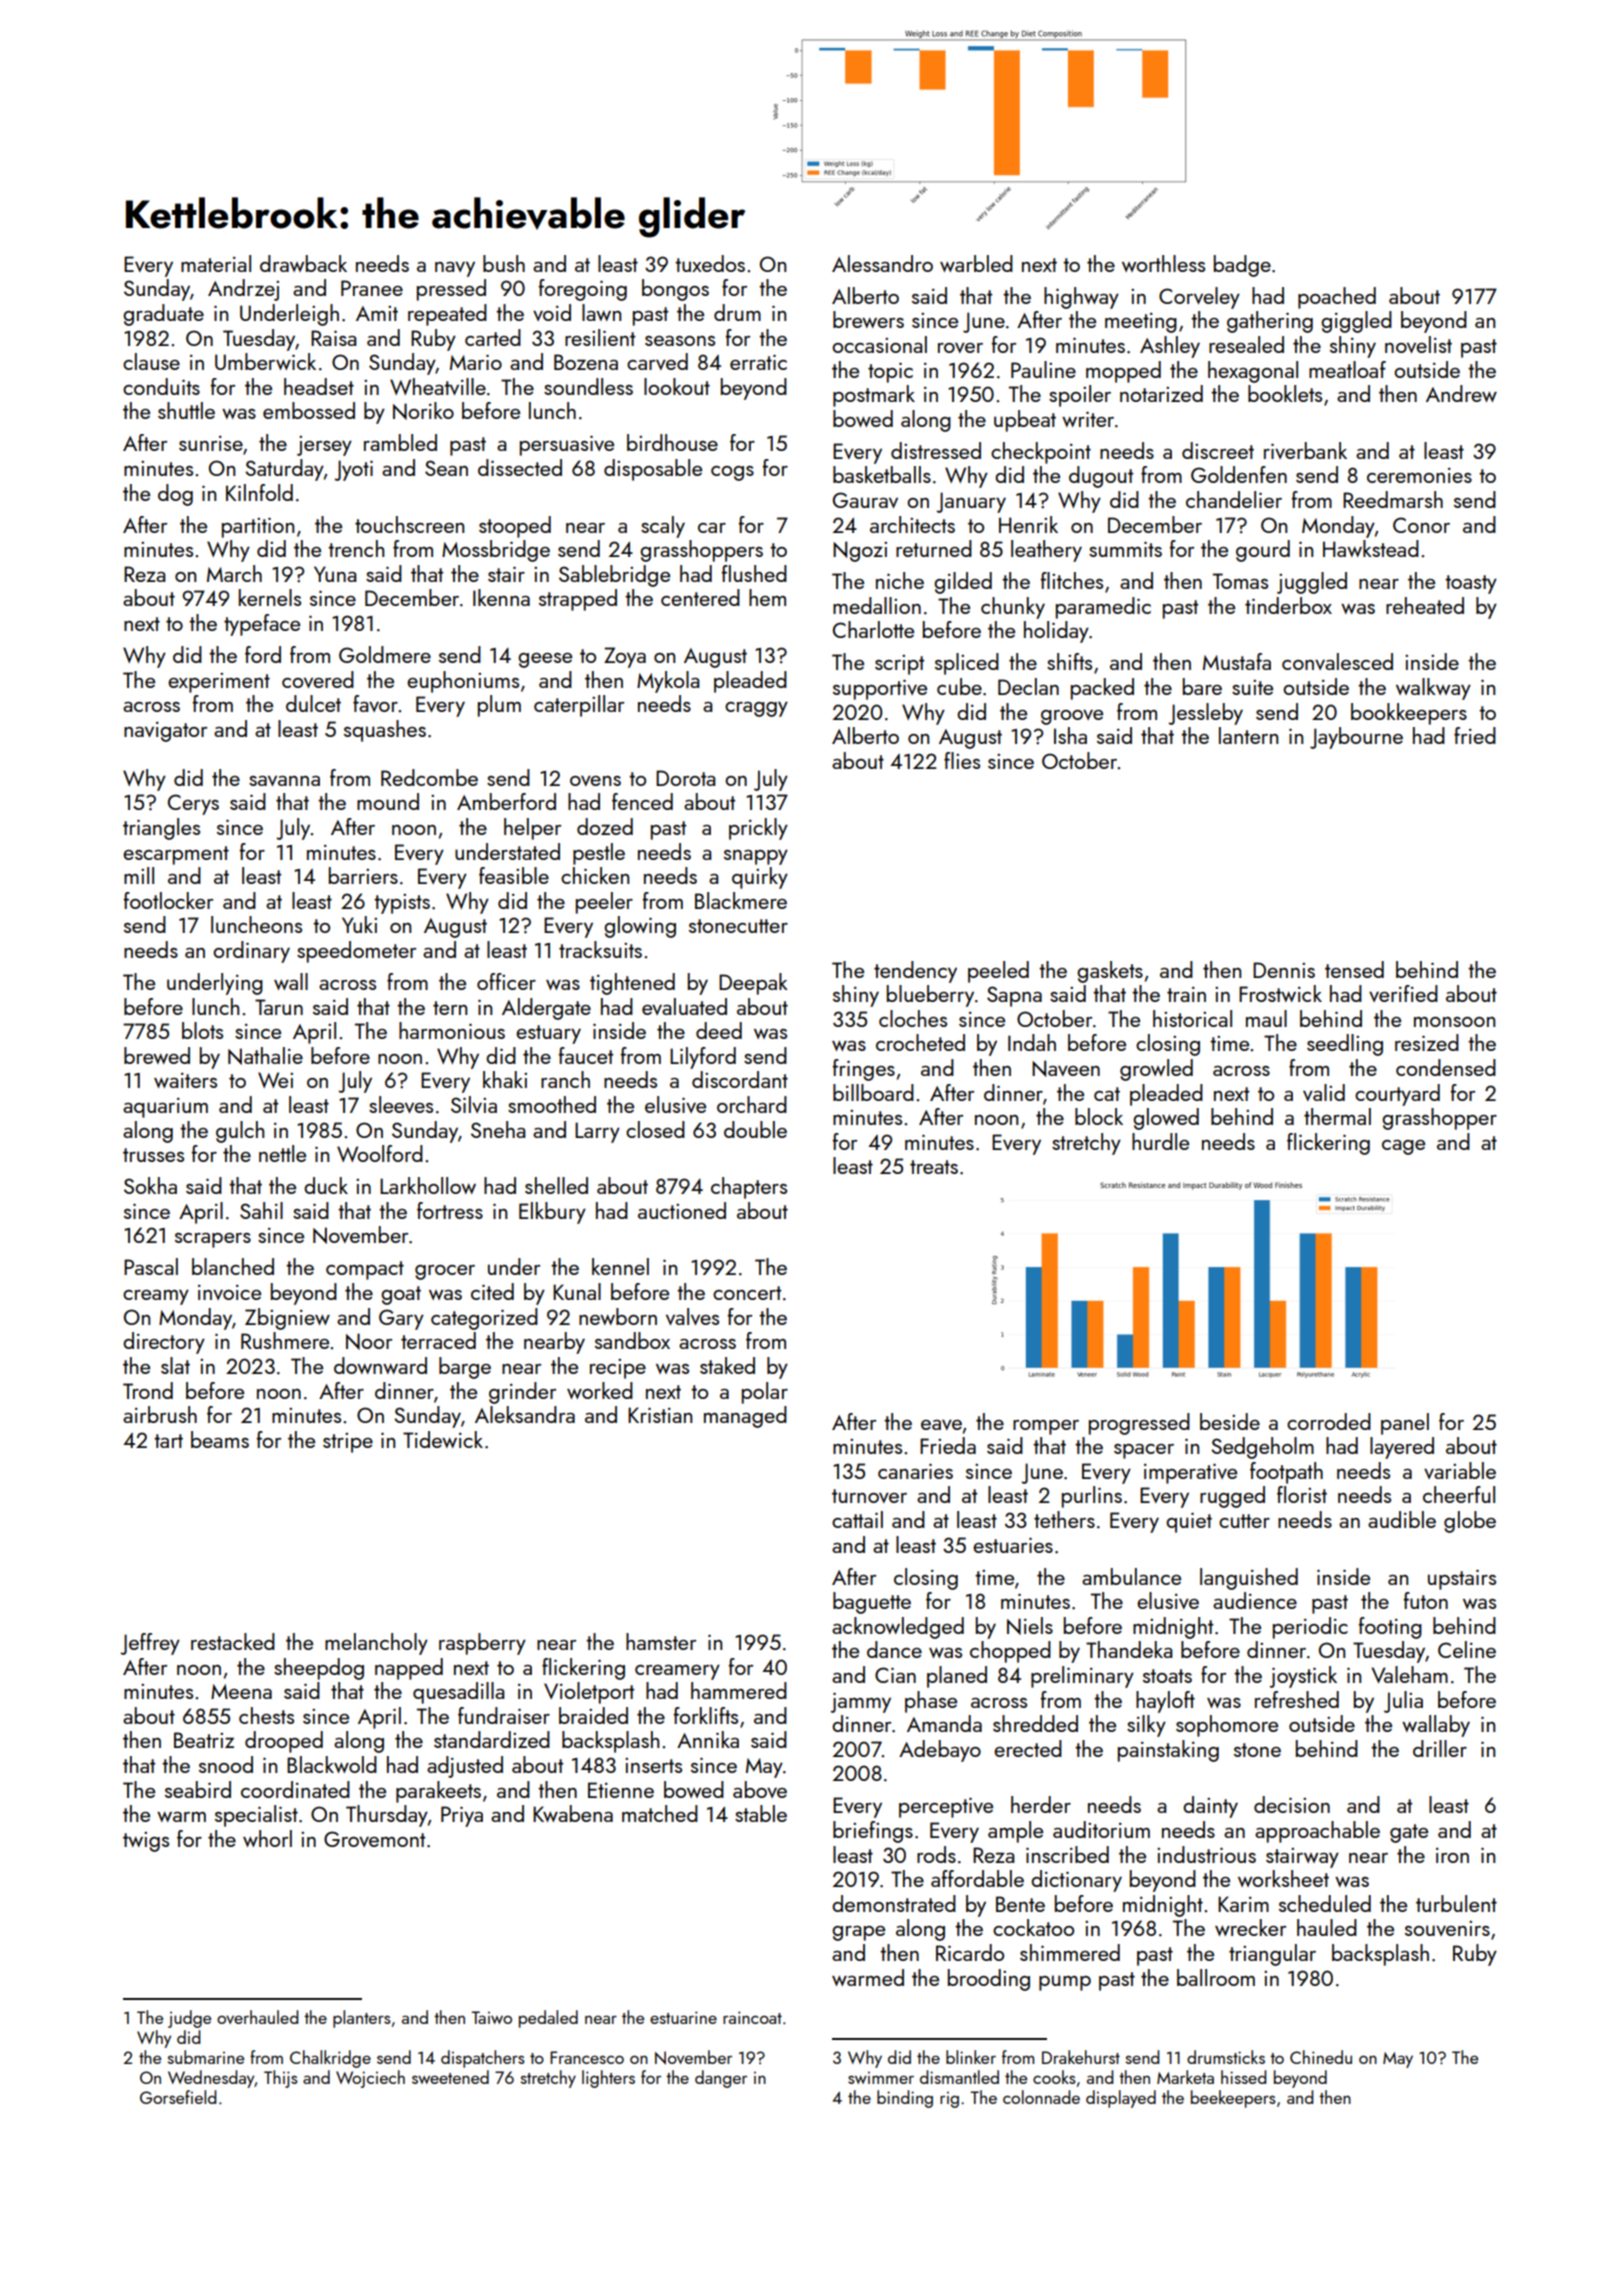 The height and width of the page is (2292, 1620). I want to click on warbled, so click(976, 263).
